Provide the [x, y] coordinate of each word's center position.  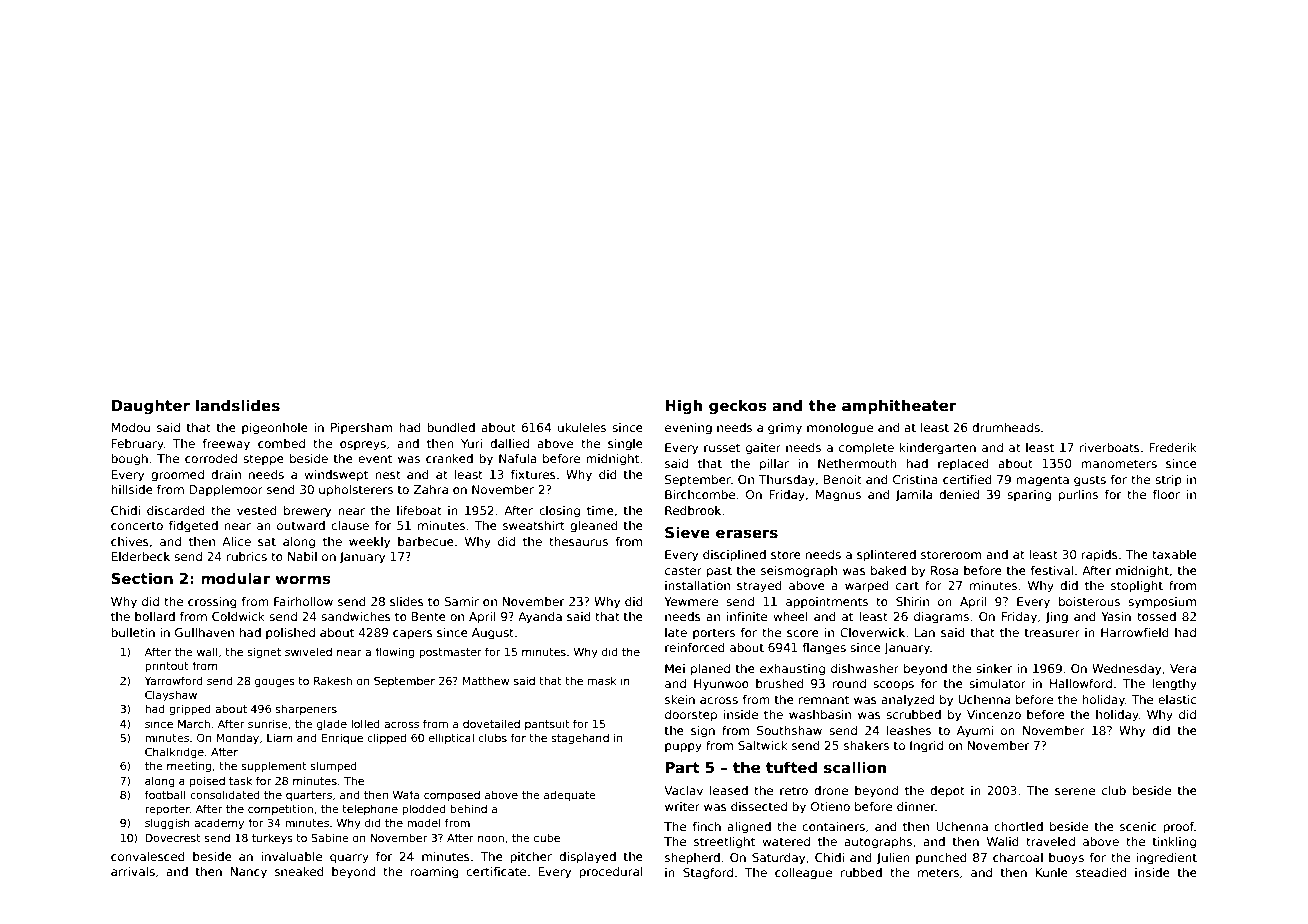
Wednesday [1126, 670]
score [803, 633]
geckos [738, 407]
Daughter [151, 407]
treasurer [1052, 632]
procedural [611, 873]
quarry [349, 859]
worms [303, 579]
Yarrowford [174, 680]
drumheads [1006, 427]
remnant [824, 699]
